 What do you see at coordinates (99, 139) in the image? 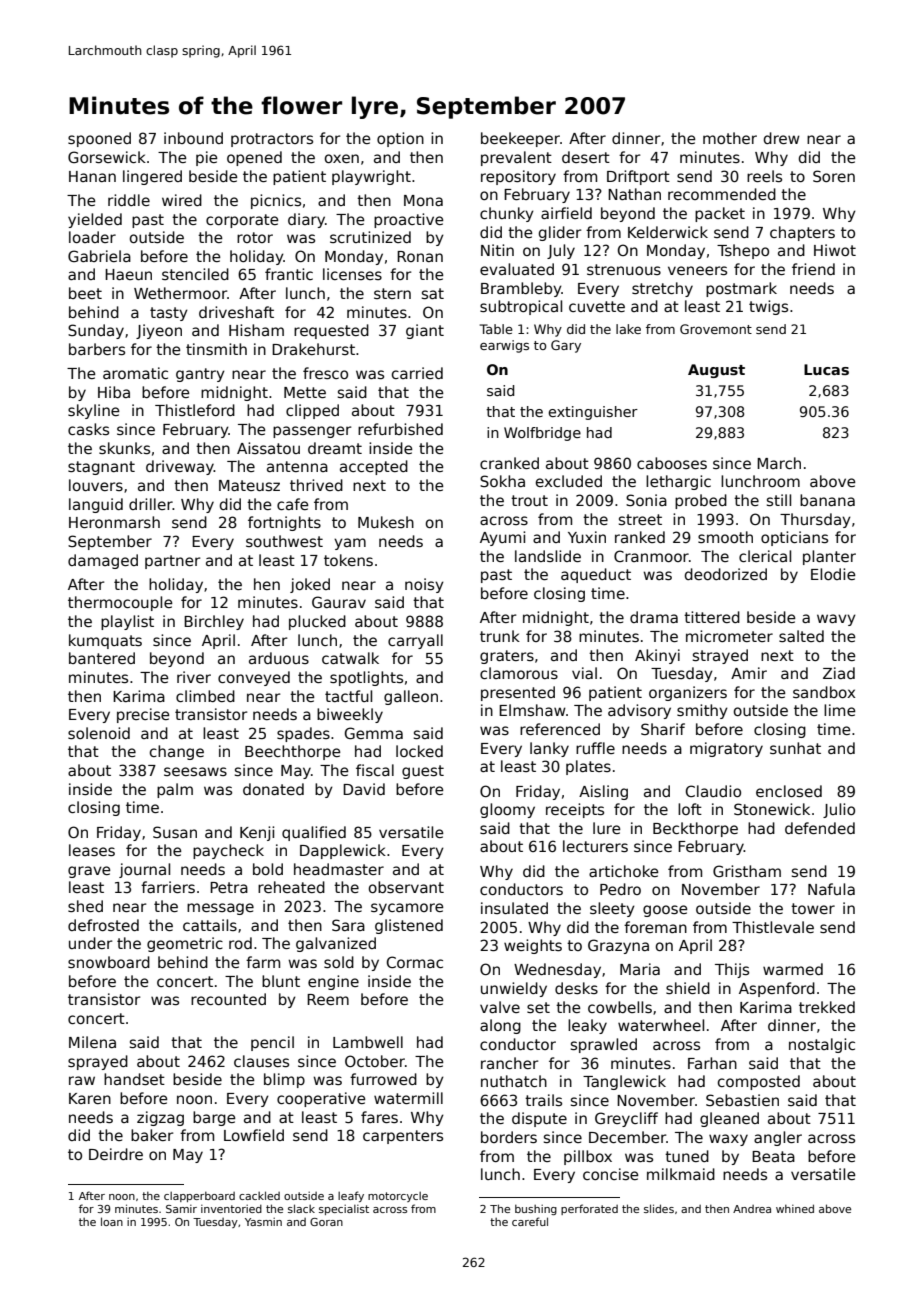
I see `spooned` at bounding box center [99, 139].
